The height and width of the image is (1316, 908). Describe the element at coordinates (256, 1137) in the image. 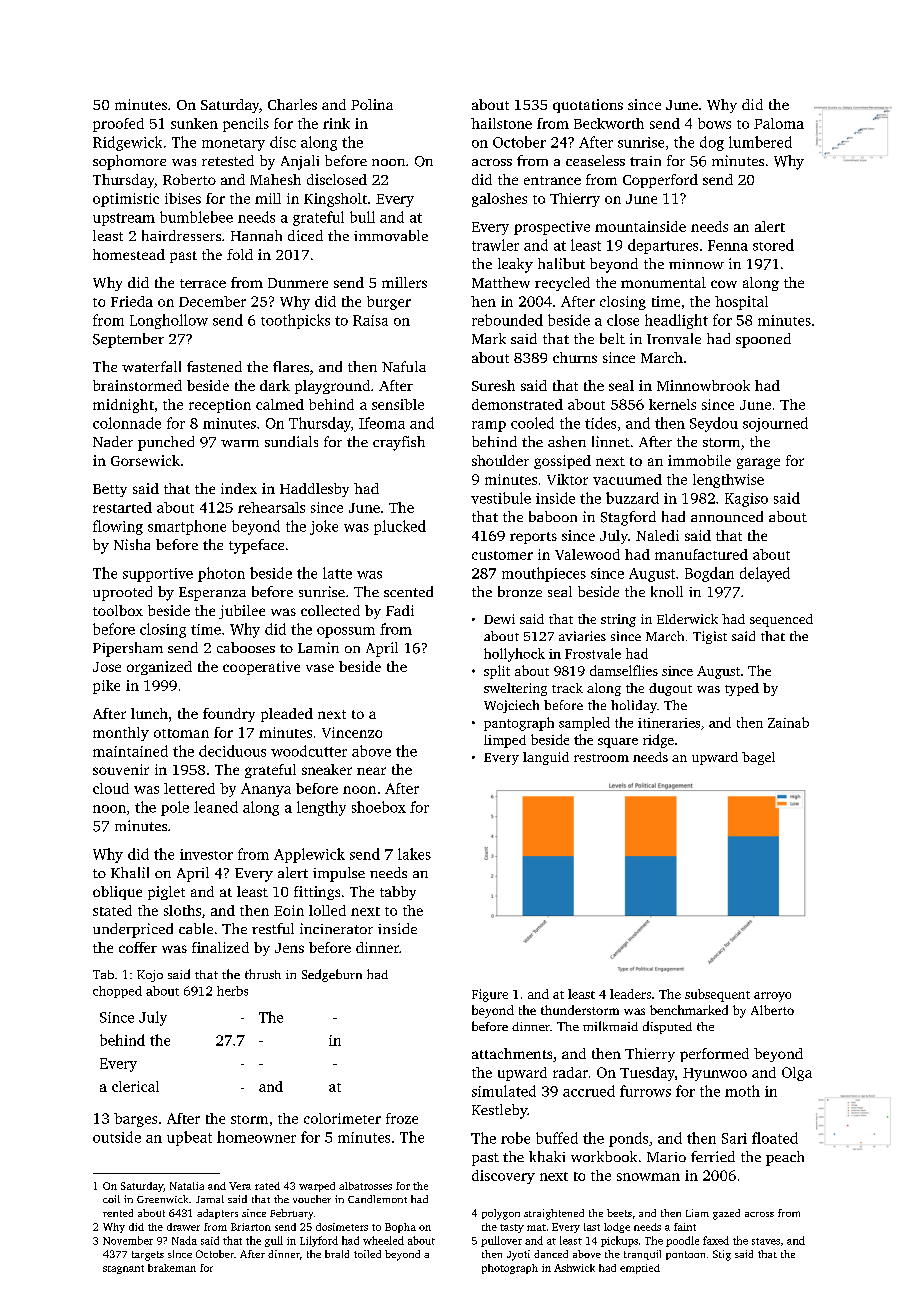

I see `homeowner` at that location.
